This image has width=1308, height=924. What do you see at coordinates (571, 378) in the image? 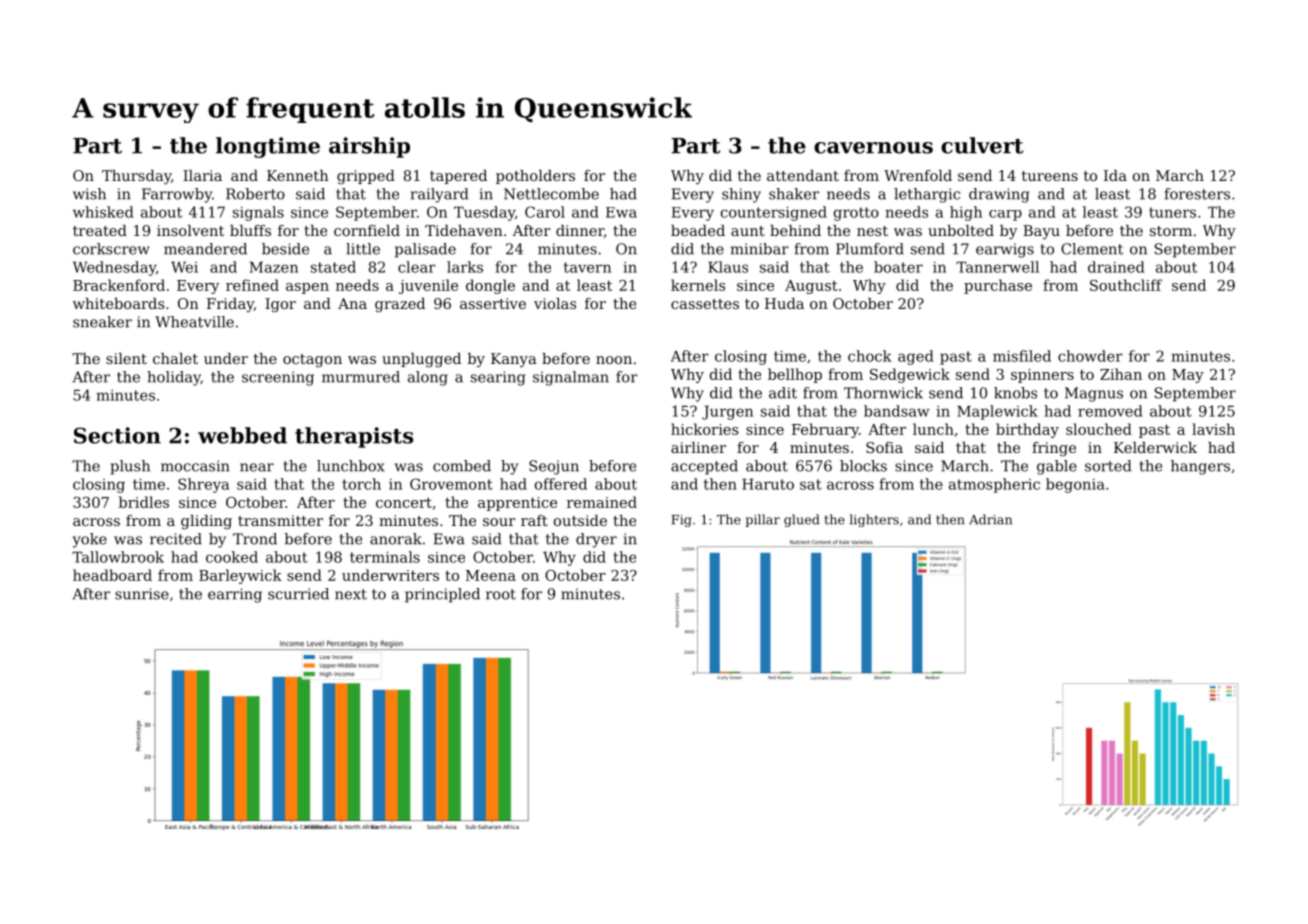
I see `signalman` at bounding box center [571, 378].
